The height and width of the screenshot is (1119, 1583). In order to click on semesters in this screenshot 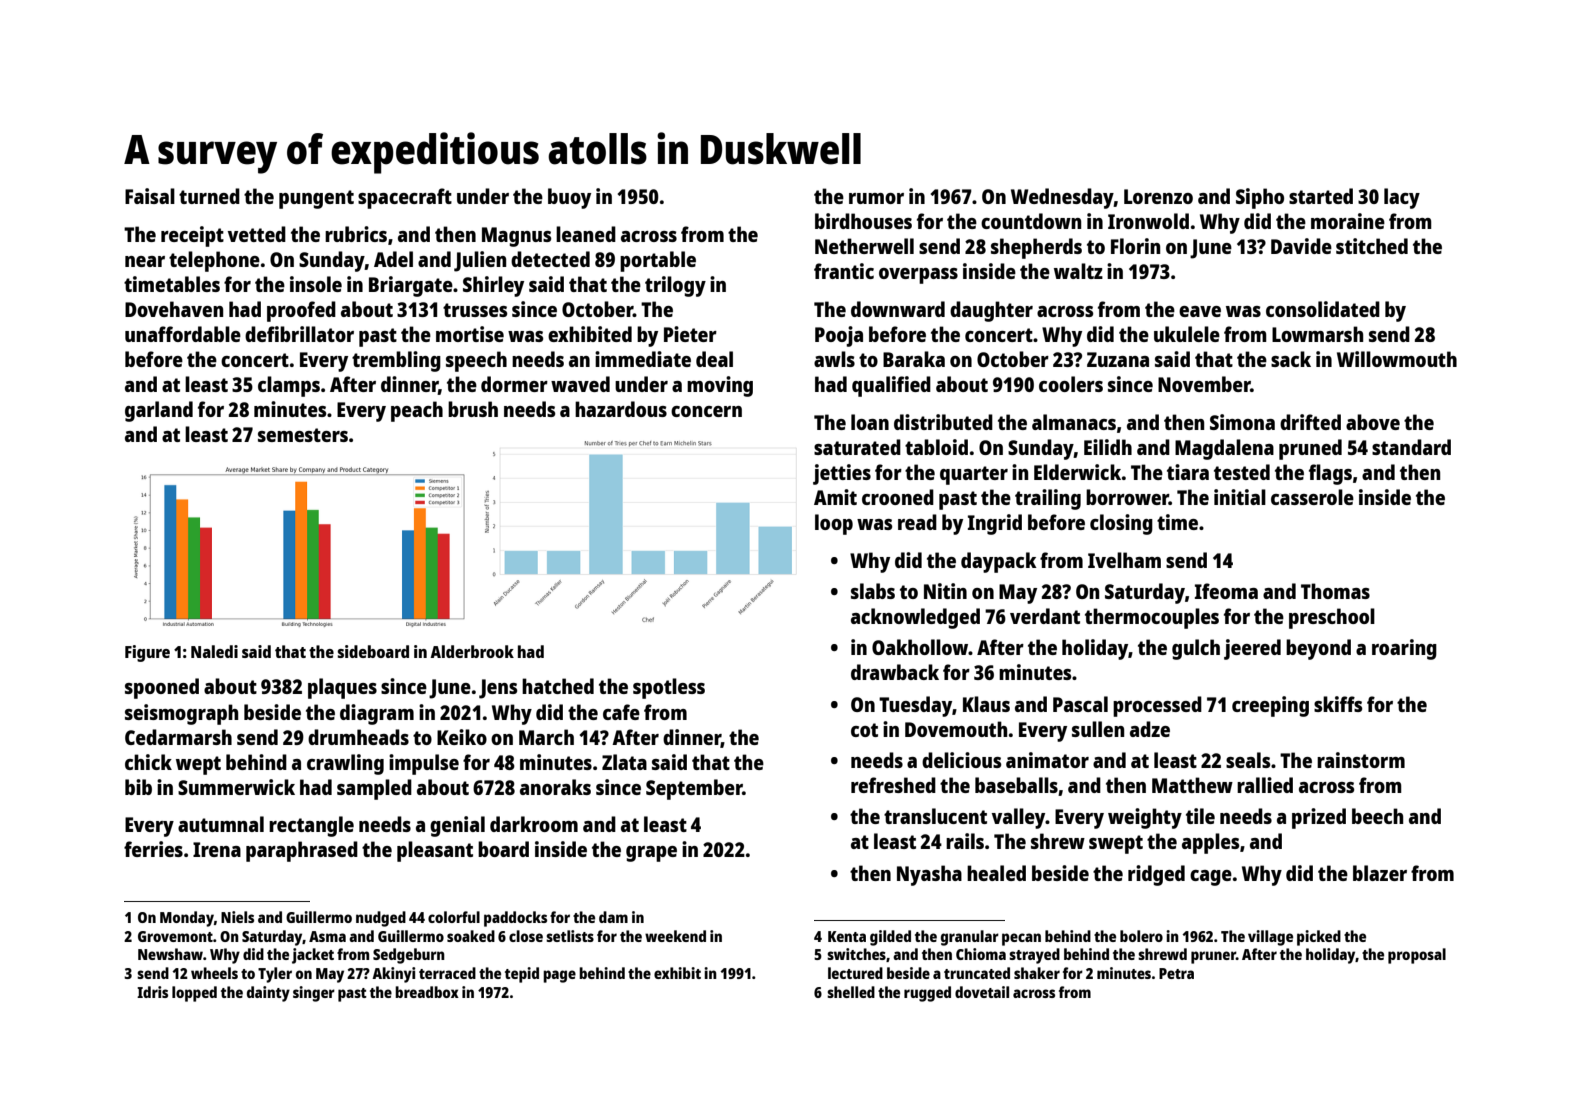, I will do `click(303, 435)`.
